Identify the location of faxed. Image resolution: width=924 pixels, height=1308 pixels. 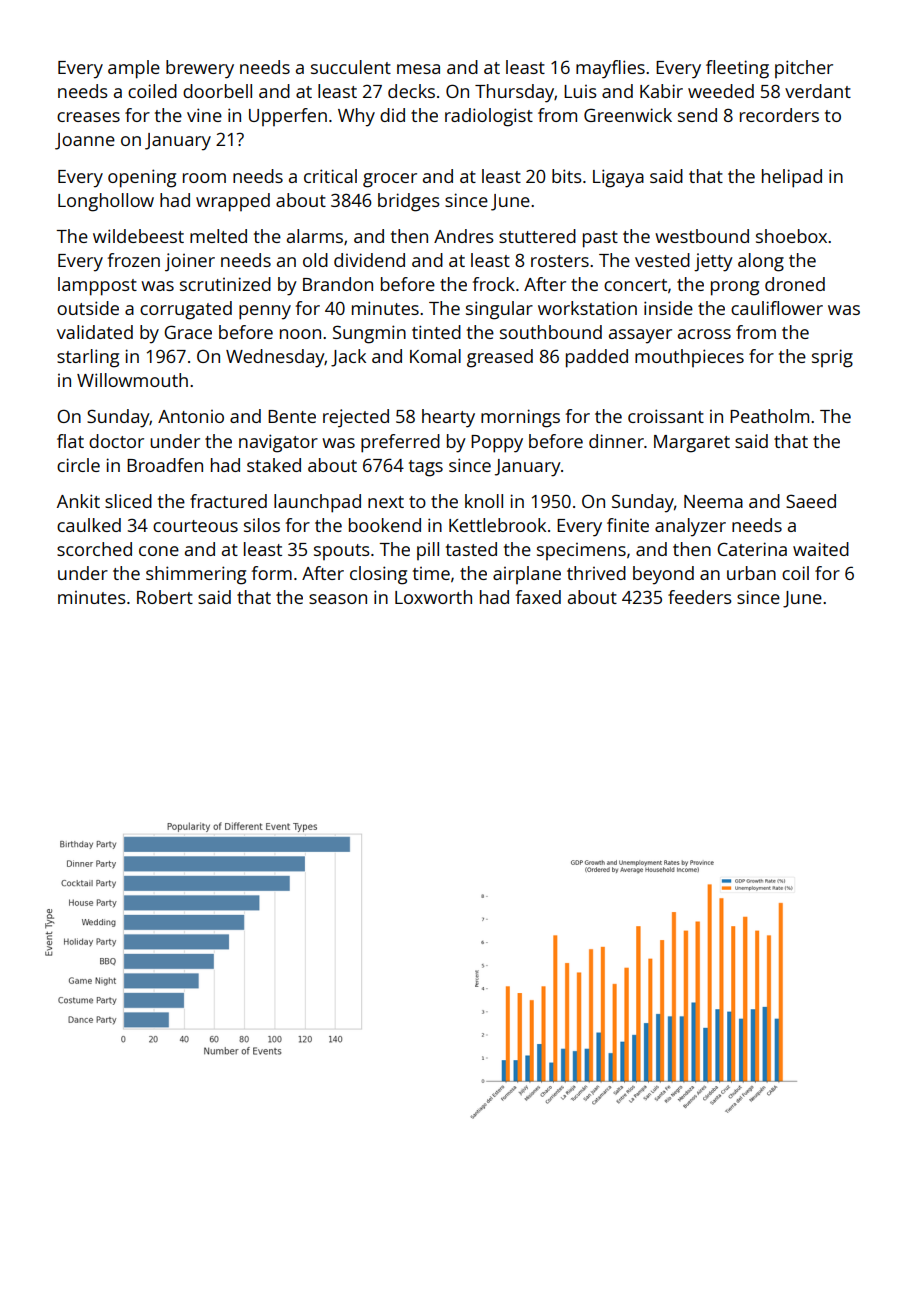
(538, 597).
